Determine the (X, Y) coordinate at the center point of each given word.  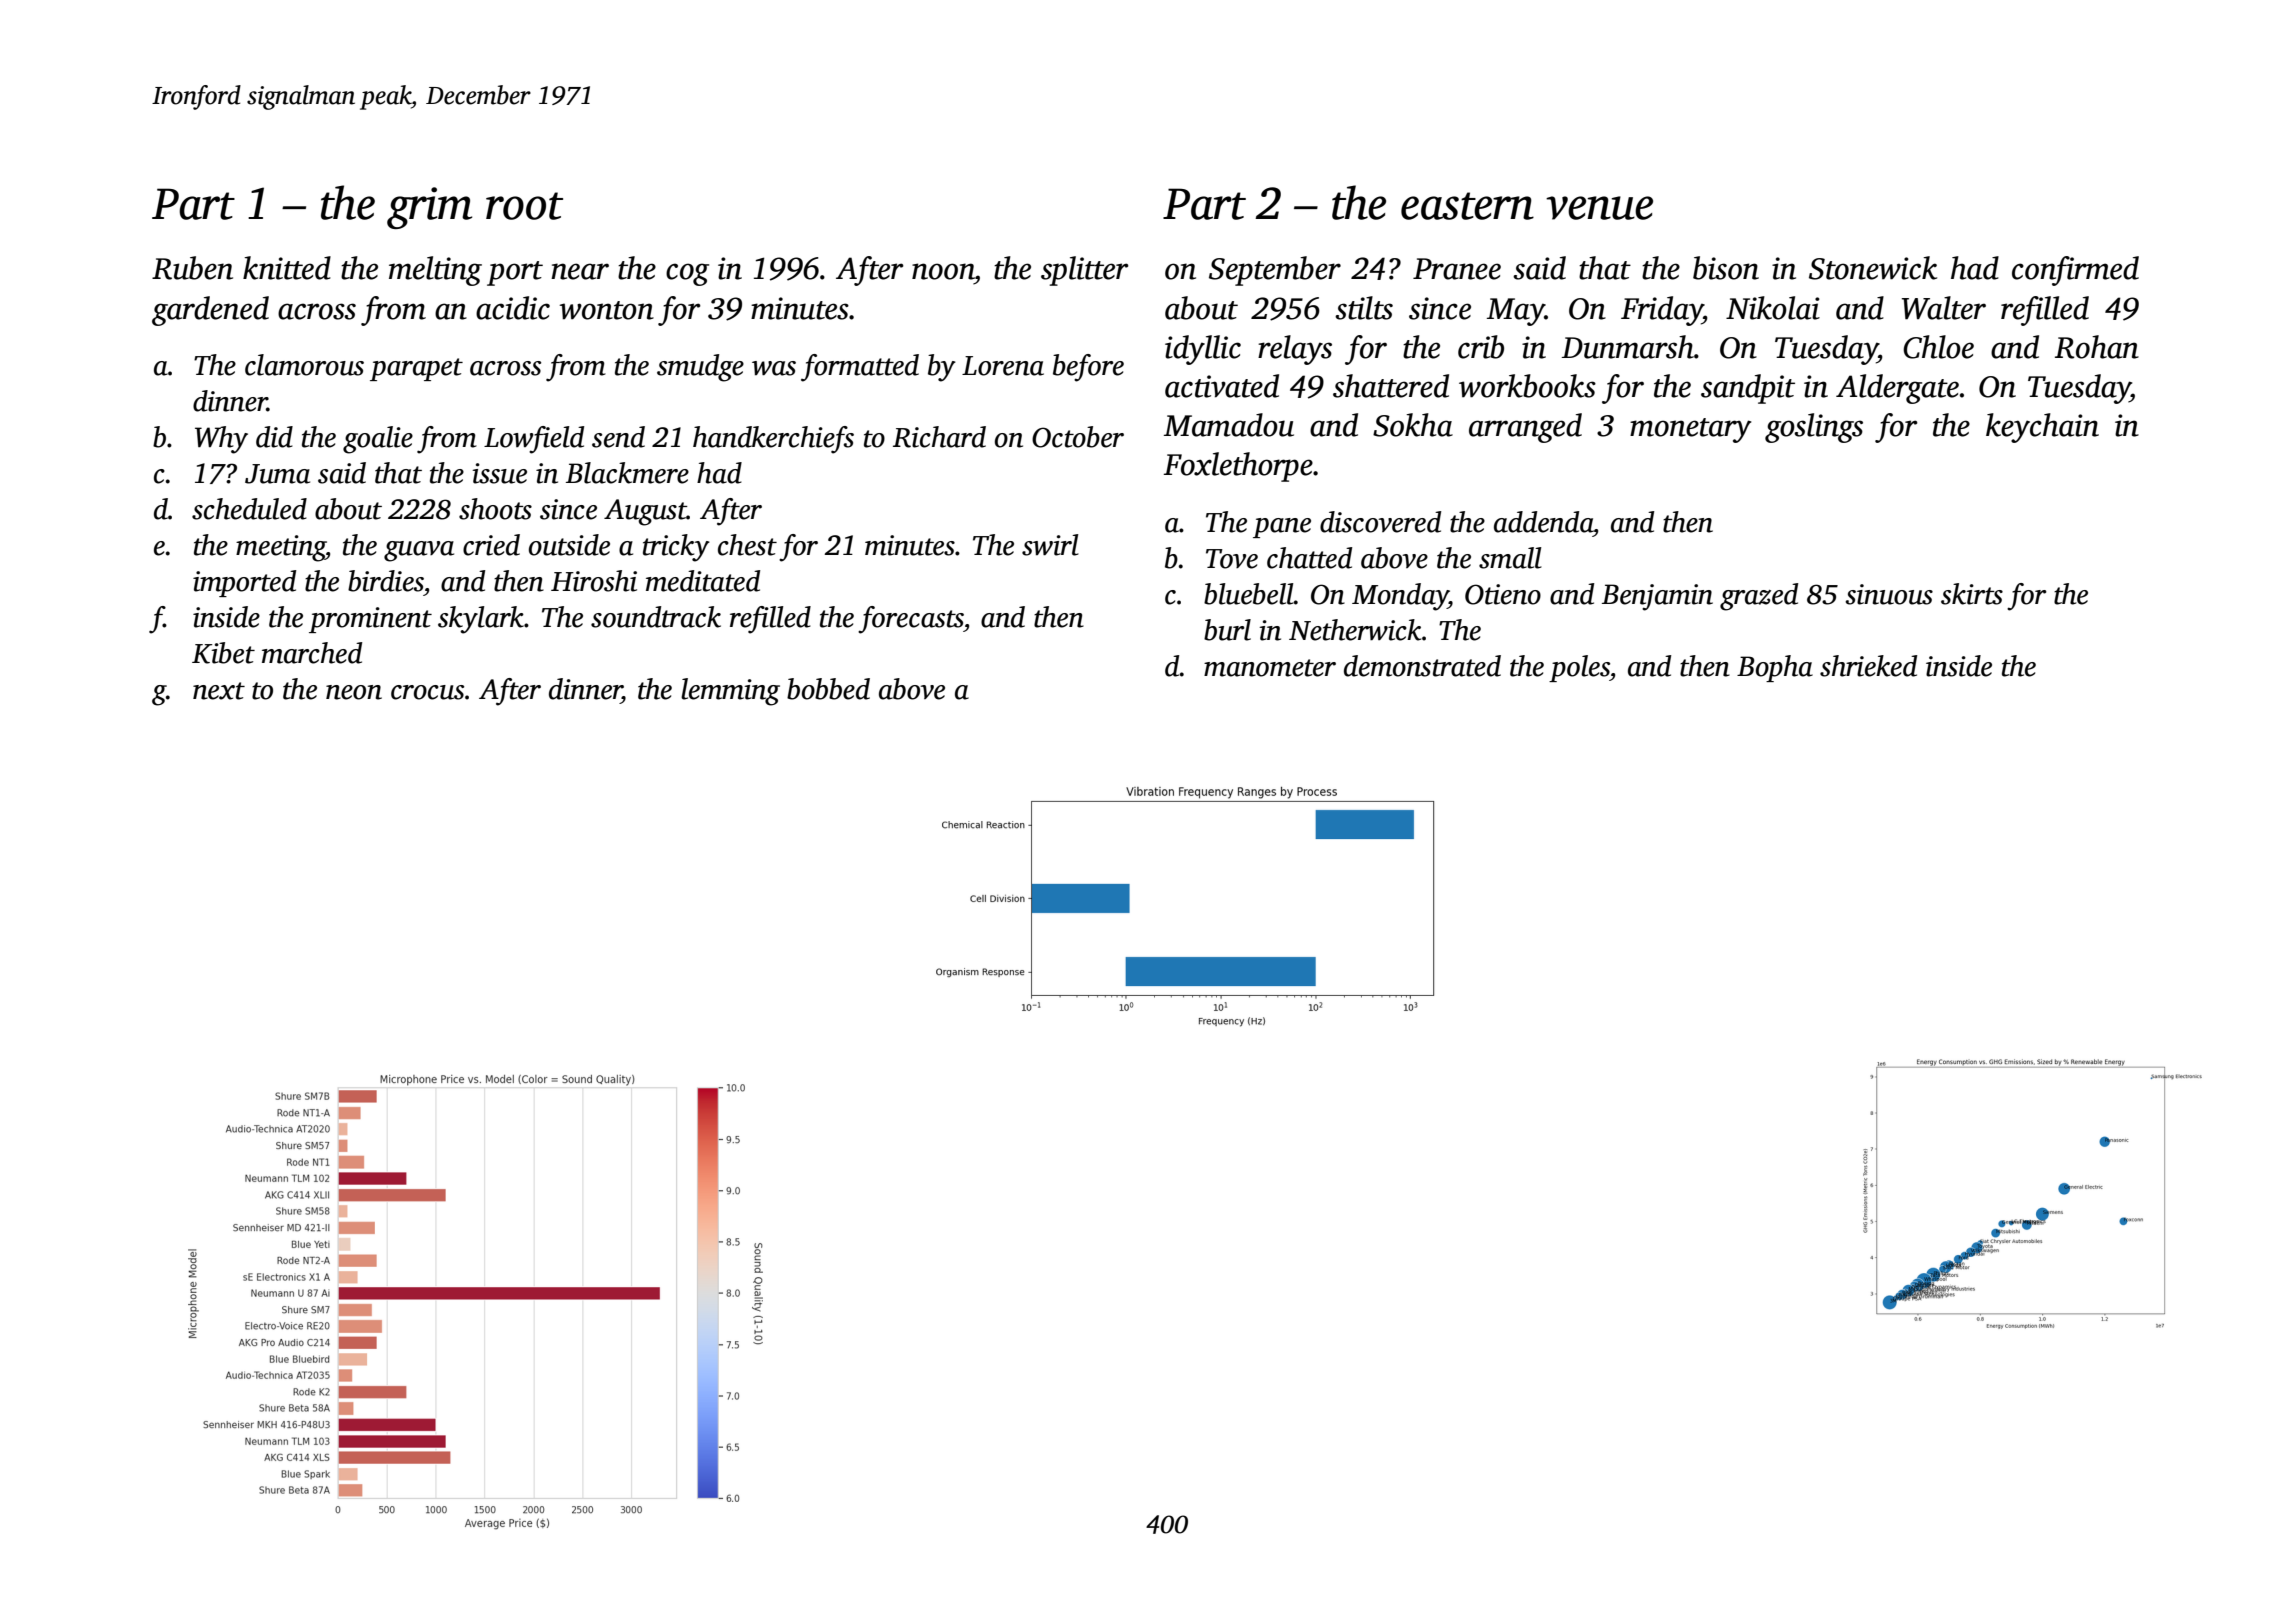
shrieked (1868, 666)
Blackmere (627, 473)
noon (943, 271)
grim (429, 208)
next (219, 691)
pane (1282, 528)
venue (1599, 208)
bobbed (828, 689)
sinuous (1889, 594)
